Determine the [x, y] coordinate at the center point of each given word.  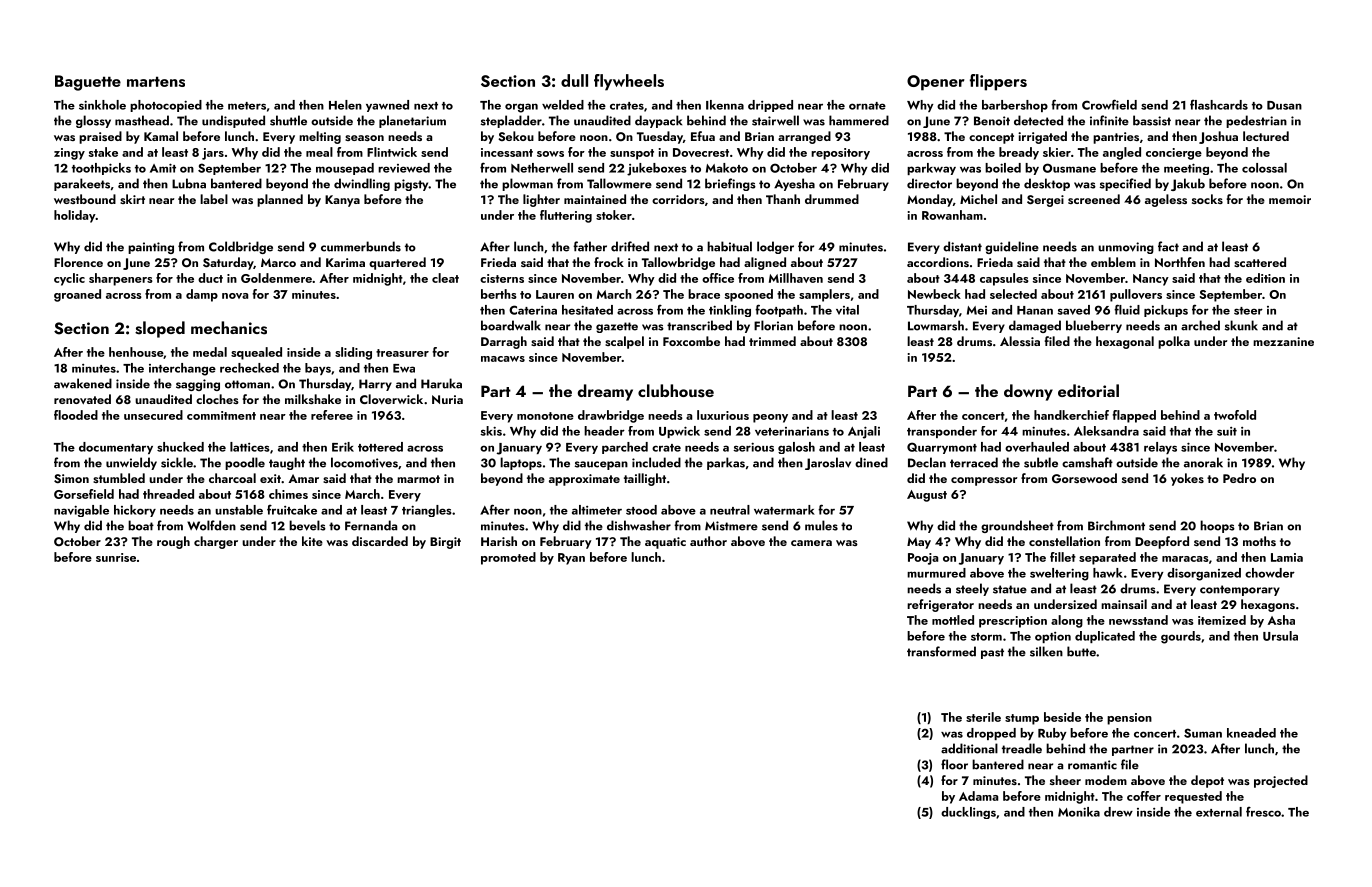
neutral [730, 510]
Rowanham [952, 215]
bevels [307, 525]
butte [1081, 651]
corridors [678, 199]
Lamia [1287, 557]
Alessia [1020, 341]
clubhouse [676, 391]
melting [320, 137]
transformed [941, 651]
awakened [83, 383]
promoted [508, 558]
